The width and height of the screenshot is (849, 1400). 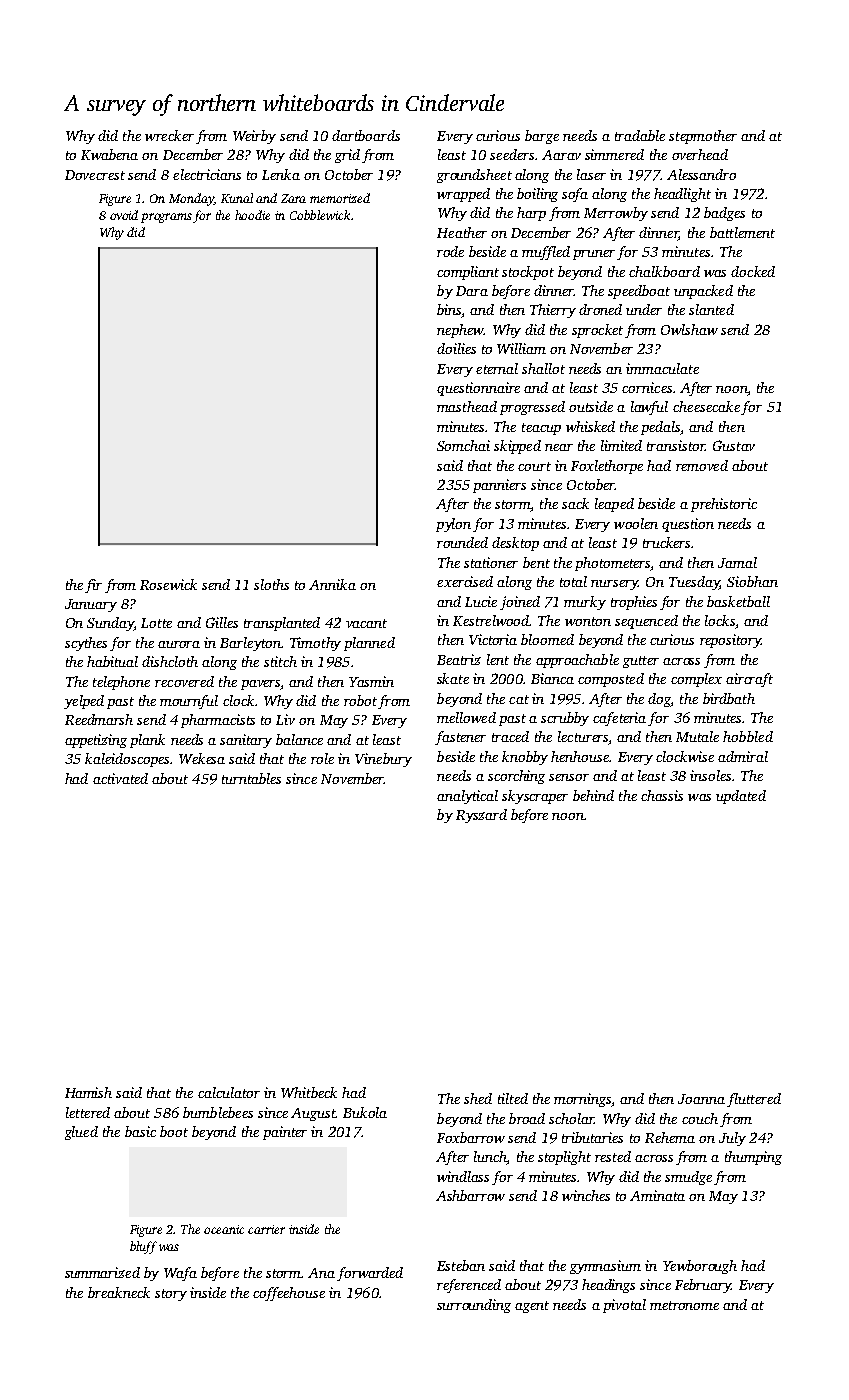 I want to click on docked, so click(x=753, y=271).
